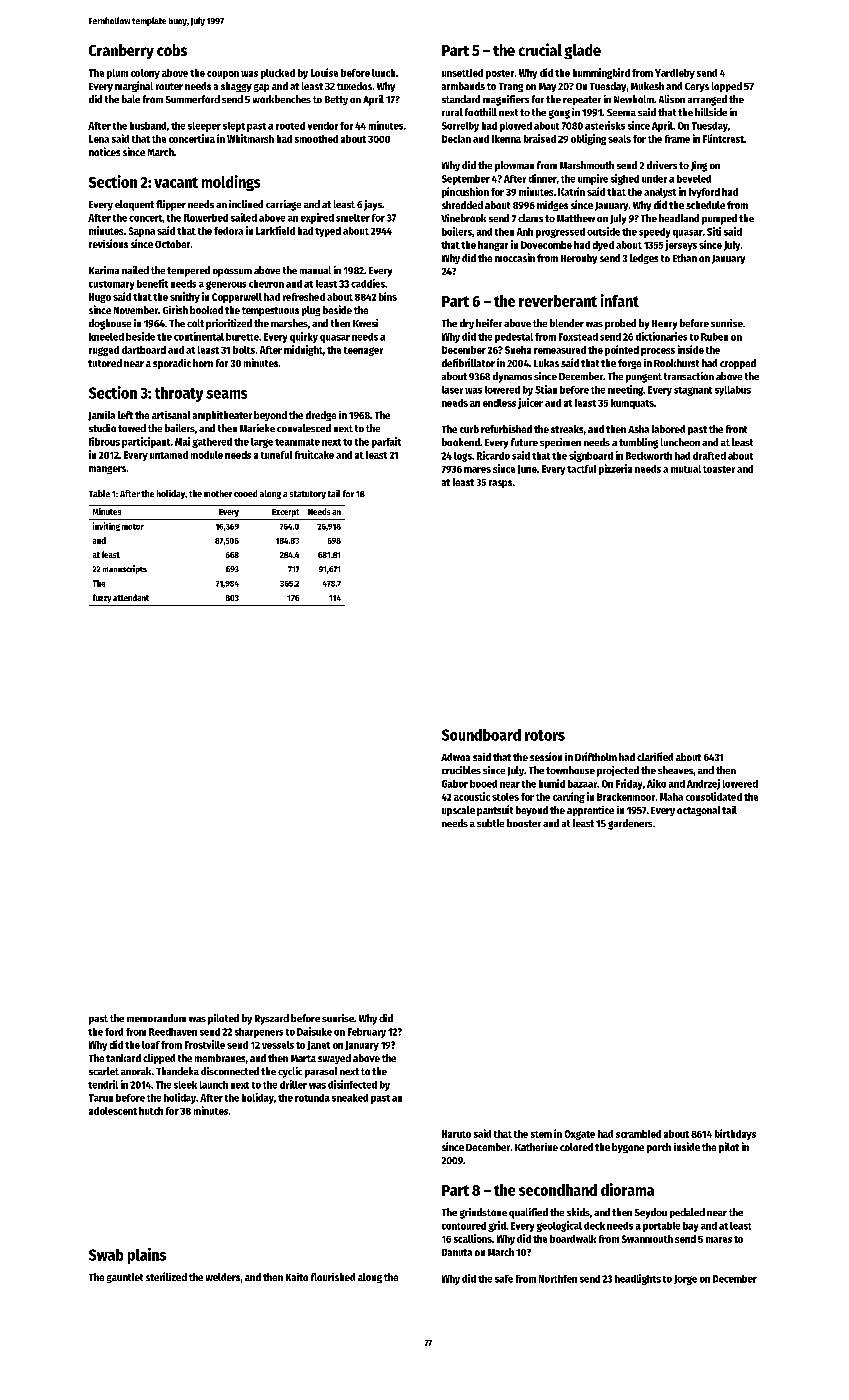  I want to click on crucial, so click(540, 49).
